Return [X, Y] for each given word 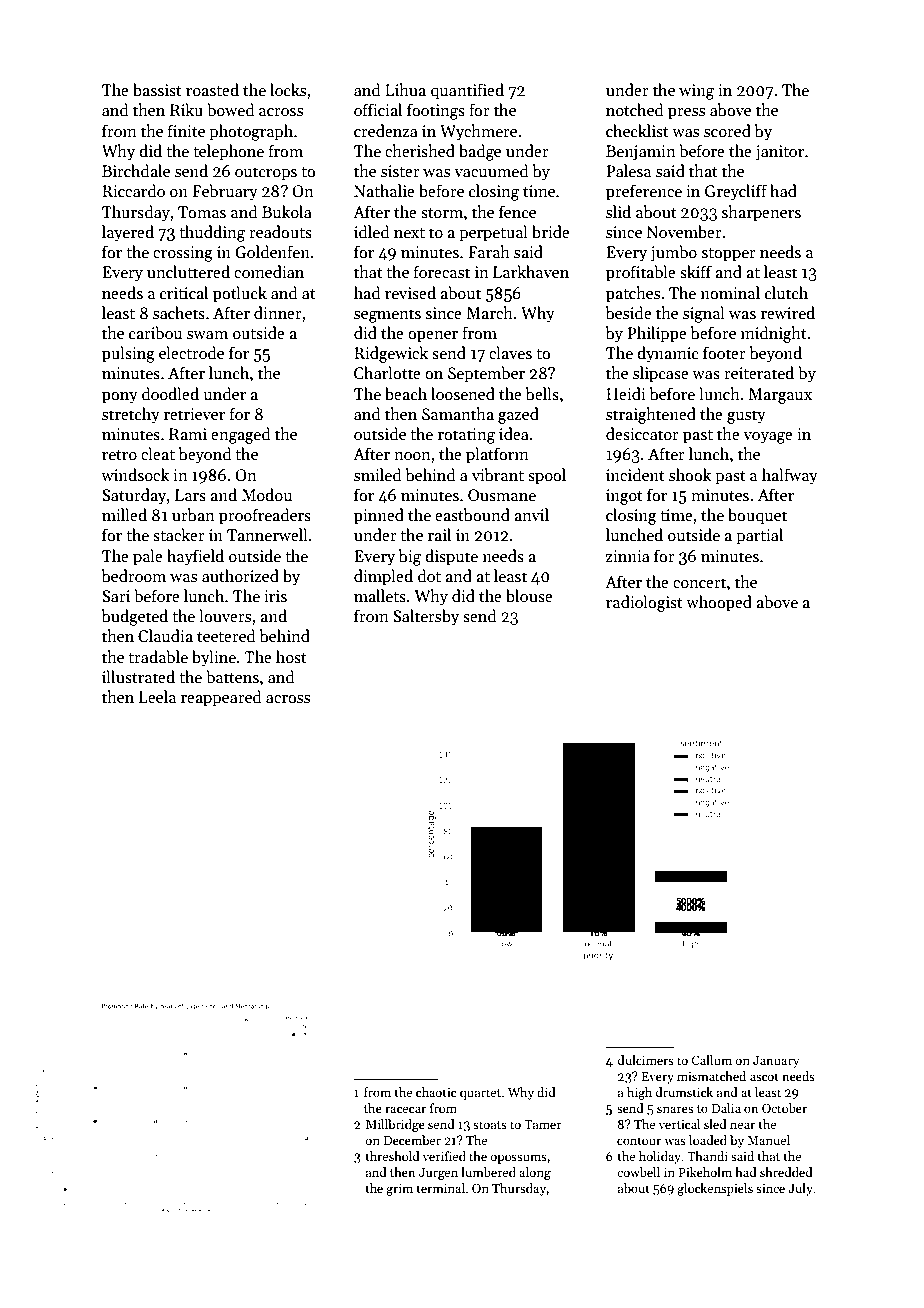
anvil [531, 514]
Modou [267, 494]
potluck [240, 294]
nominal [730, 292]
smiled [378, 474]
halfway [790, 476]
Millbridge [395, 1125]
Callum [711, 1060]
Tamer [543, 1124]
